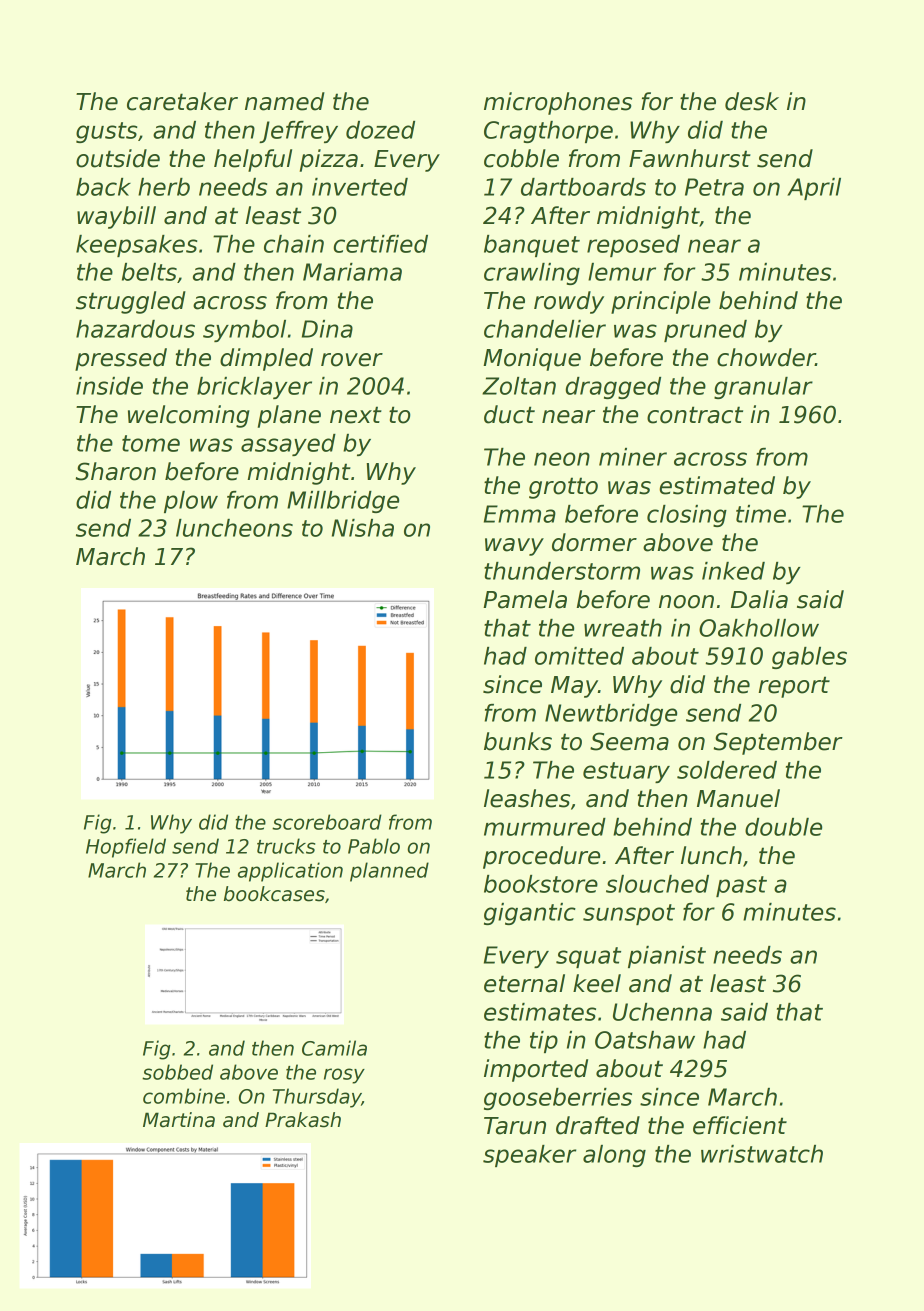 This screenshot has height=1311, width=924. Describe the element at coordinates (548, 132) in the screenshot. I see `Cragthorpe` at that location.
